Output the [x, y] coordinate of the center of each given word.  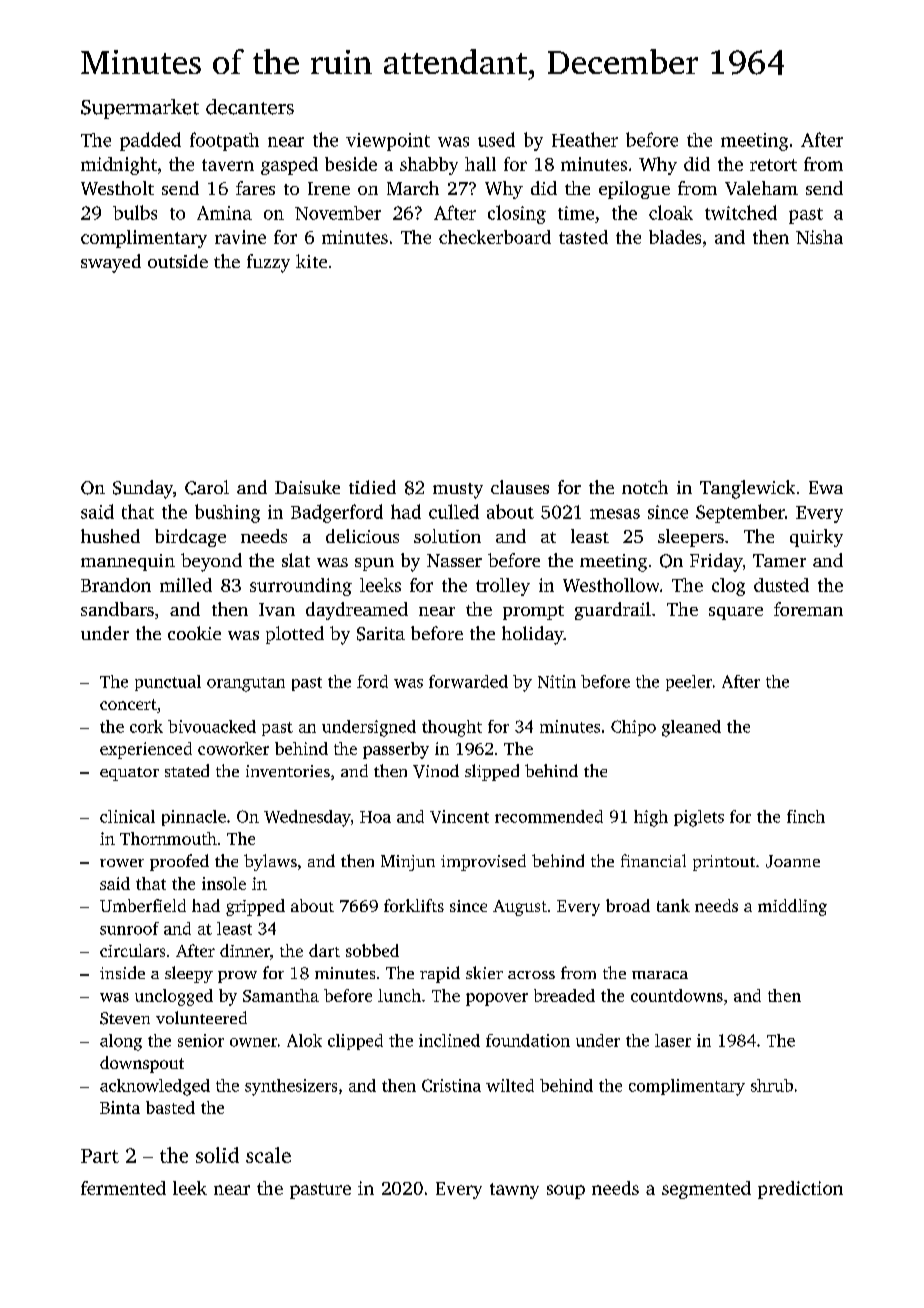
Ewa [826, 487]
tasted [583, 237]
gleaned [691, 728]
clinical [127, 816]
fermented [123, 1188]
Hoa [375, 817]
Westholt [117, 188]
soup [566, 1192]
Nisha [819, 237]
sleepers [691, 538]
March [413, 188]
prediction [800, 1190]
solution [447, 536]
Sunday [143, 489]
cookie [194, 633]
